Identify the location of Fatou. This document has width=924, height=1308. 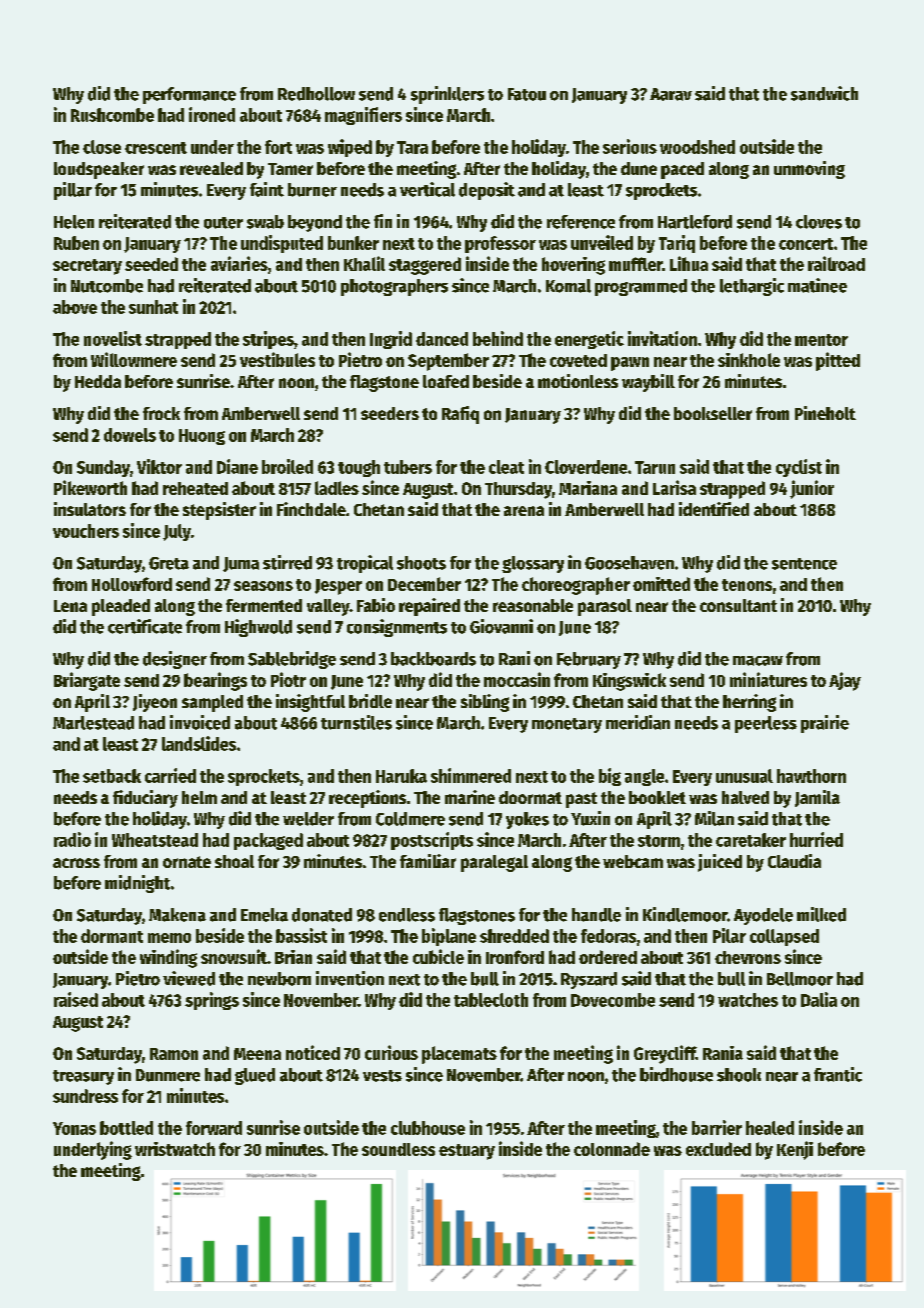
(527, 94).
